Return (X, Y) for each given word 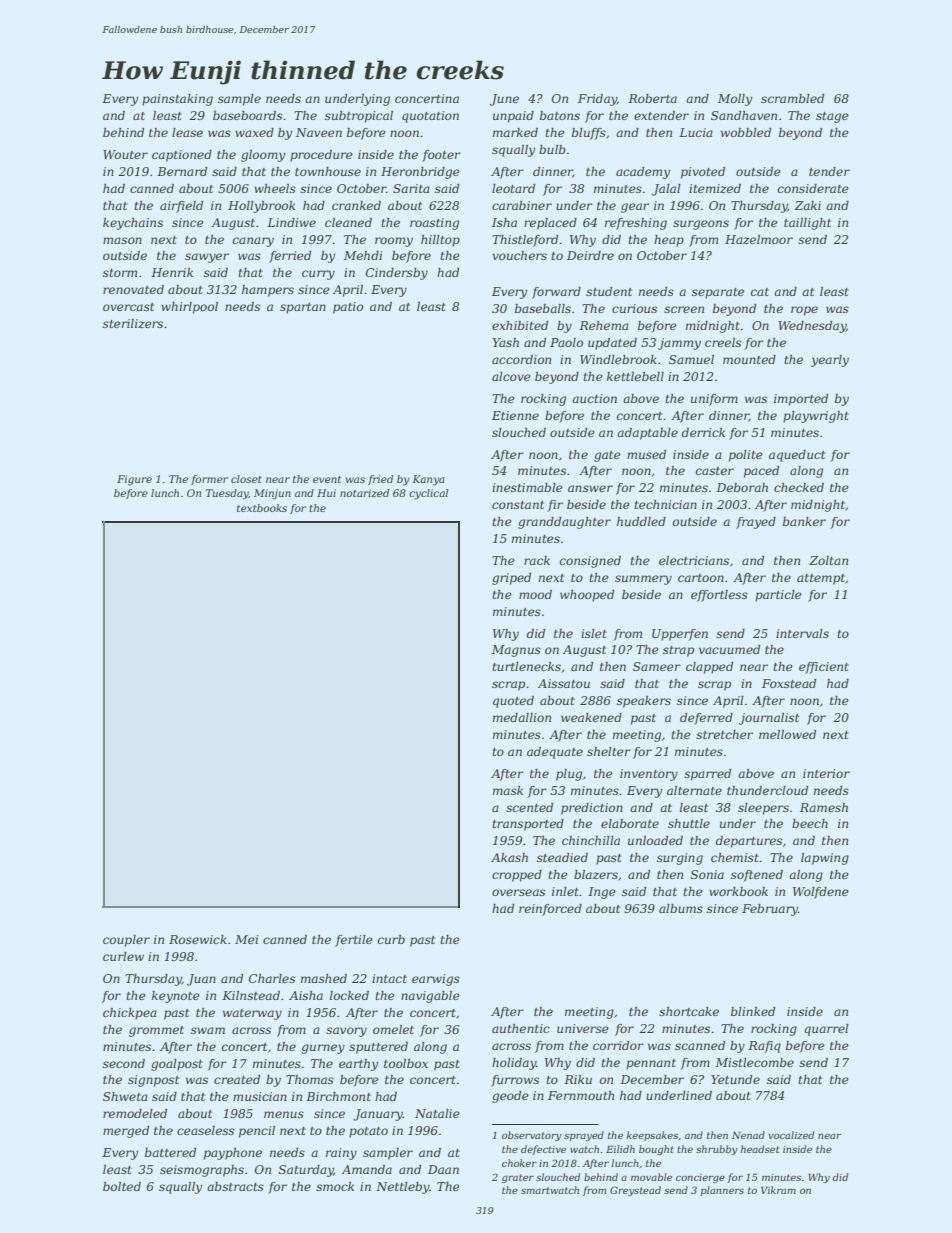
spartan (303, 308)
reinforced (550, 910)
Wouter (125, 154)
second (124, 1063)
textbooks (262, 508)
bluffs (589, 134)
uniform (714, 400)
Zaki (808, 205)
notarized (364, 493)
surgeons (701, 225)
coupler (126, 941)
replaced (550, 224)
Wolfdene (821, 893)
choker (519, 1163)
